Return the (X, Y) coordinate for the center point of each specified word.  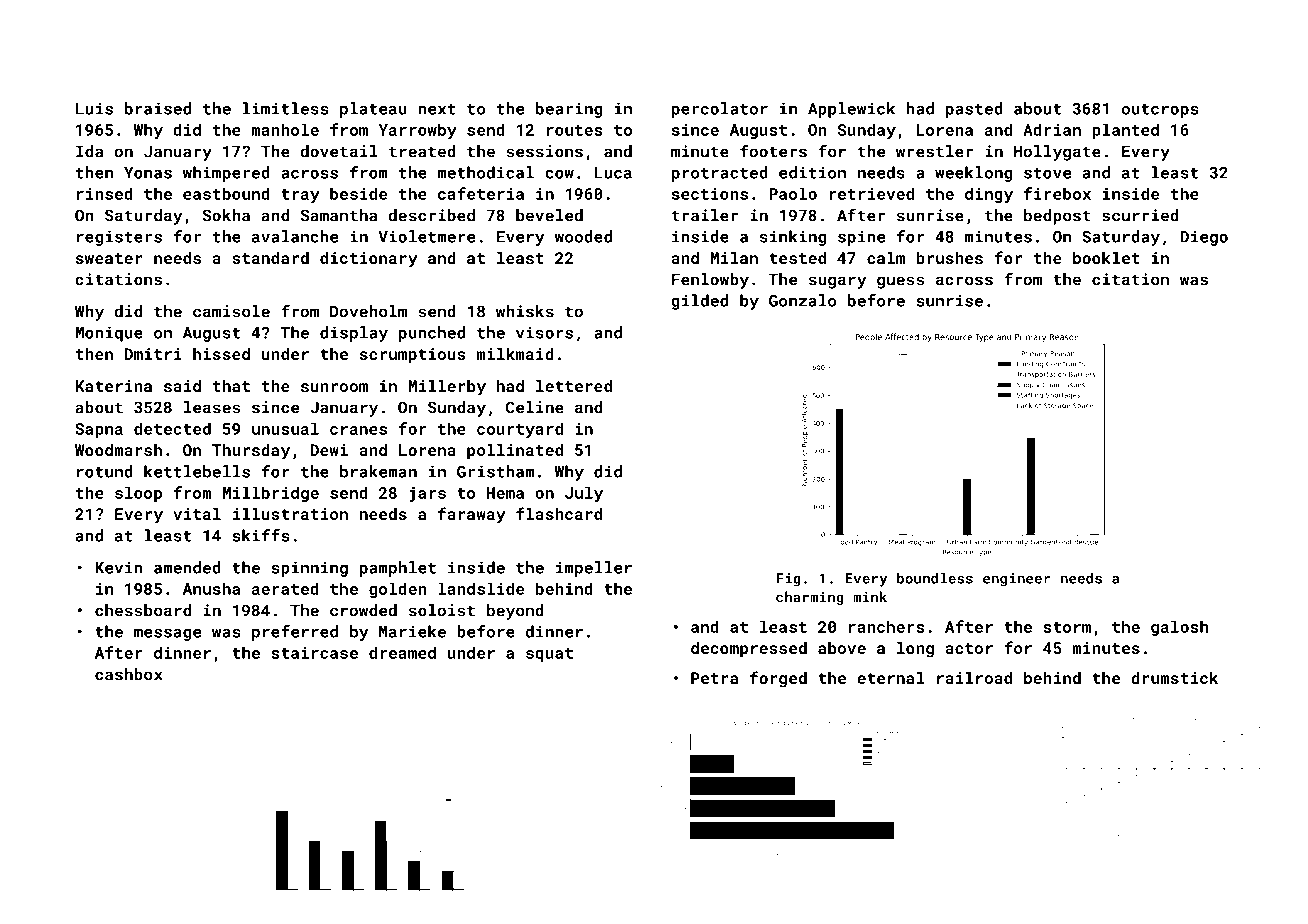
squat (549, 655)
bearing (569, 110)
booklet (1106, 258)
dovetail (339, 151)
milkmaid (515, 354)
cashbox (128, 674)
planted (1125, 131)
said (182, 386)
